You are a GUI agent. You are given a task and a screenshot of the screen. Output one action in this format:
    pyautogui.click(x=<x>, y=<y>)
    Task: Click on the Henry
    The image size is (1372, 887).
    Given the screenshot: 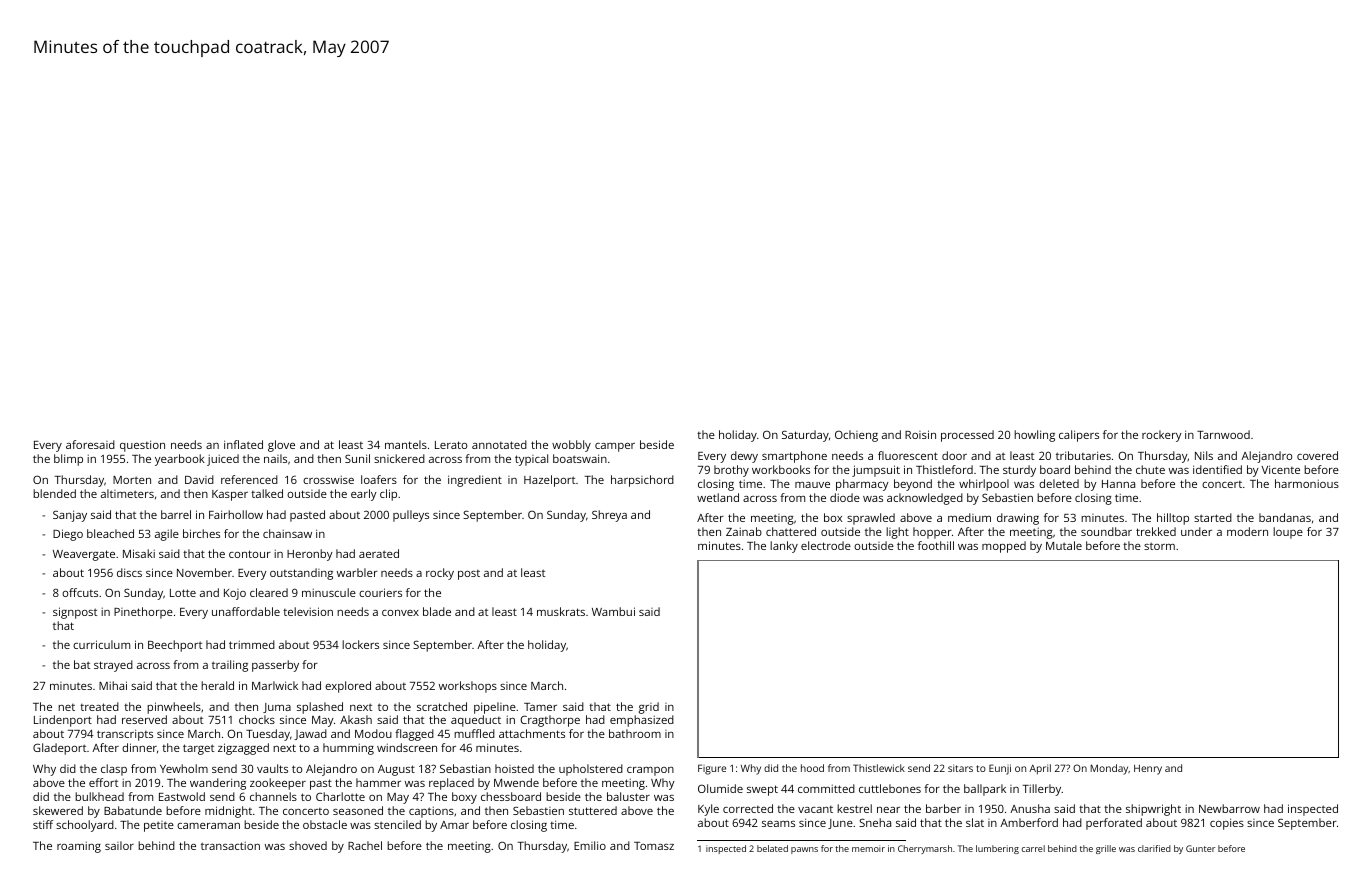 What is the action you would take?
    pyautogui.click(x=1148, y=770)
